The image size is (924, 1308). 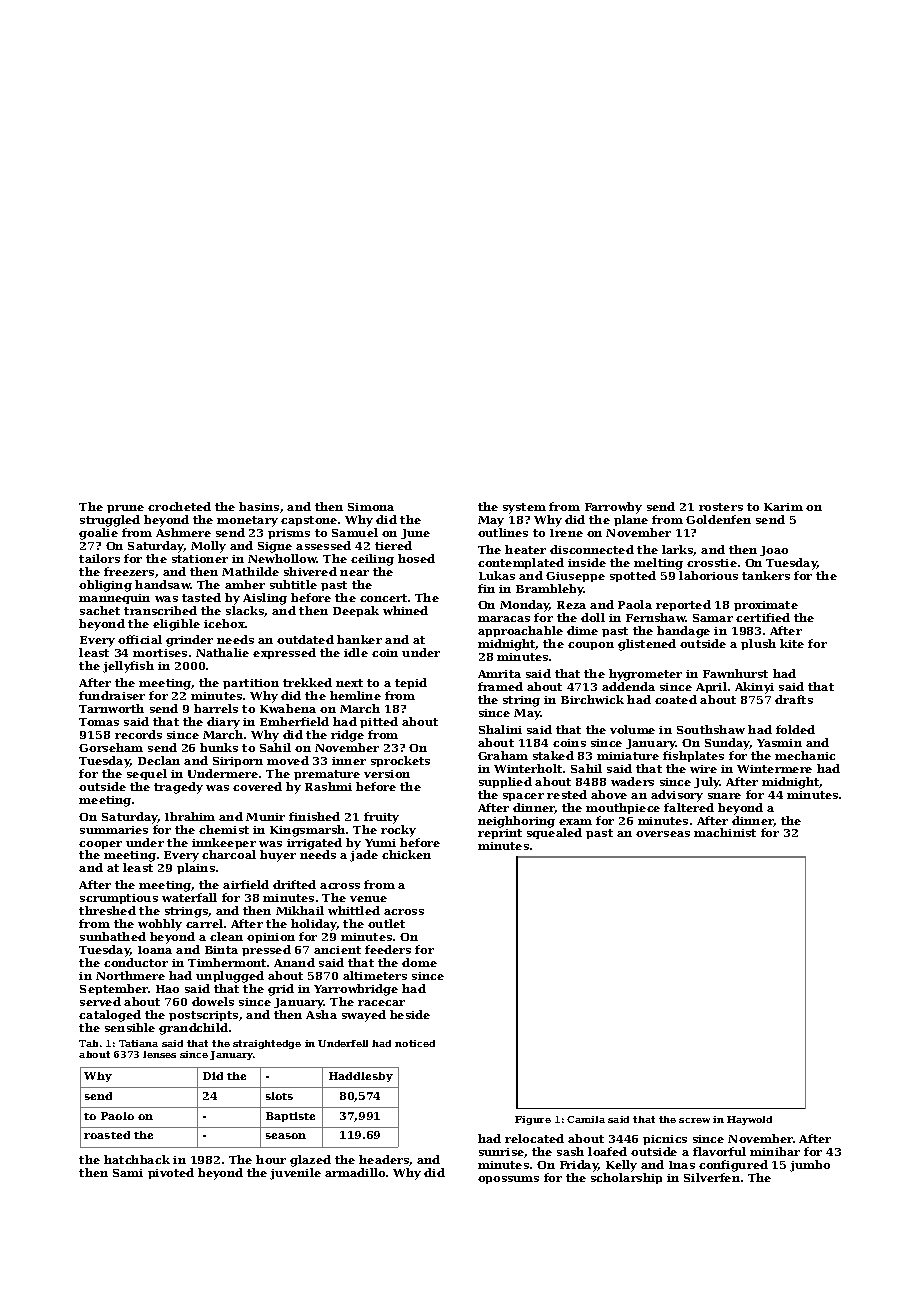 What do you see at coordinates (171, 1173) in the document?
I see `pivoted` at bounding box center [171, 1173].
